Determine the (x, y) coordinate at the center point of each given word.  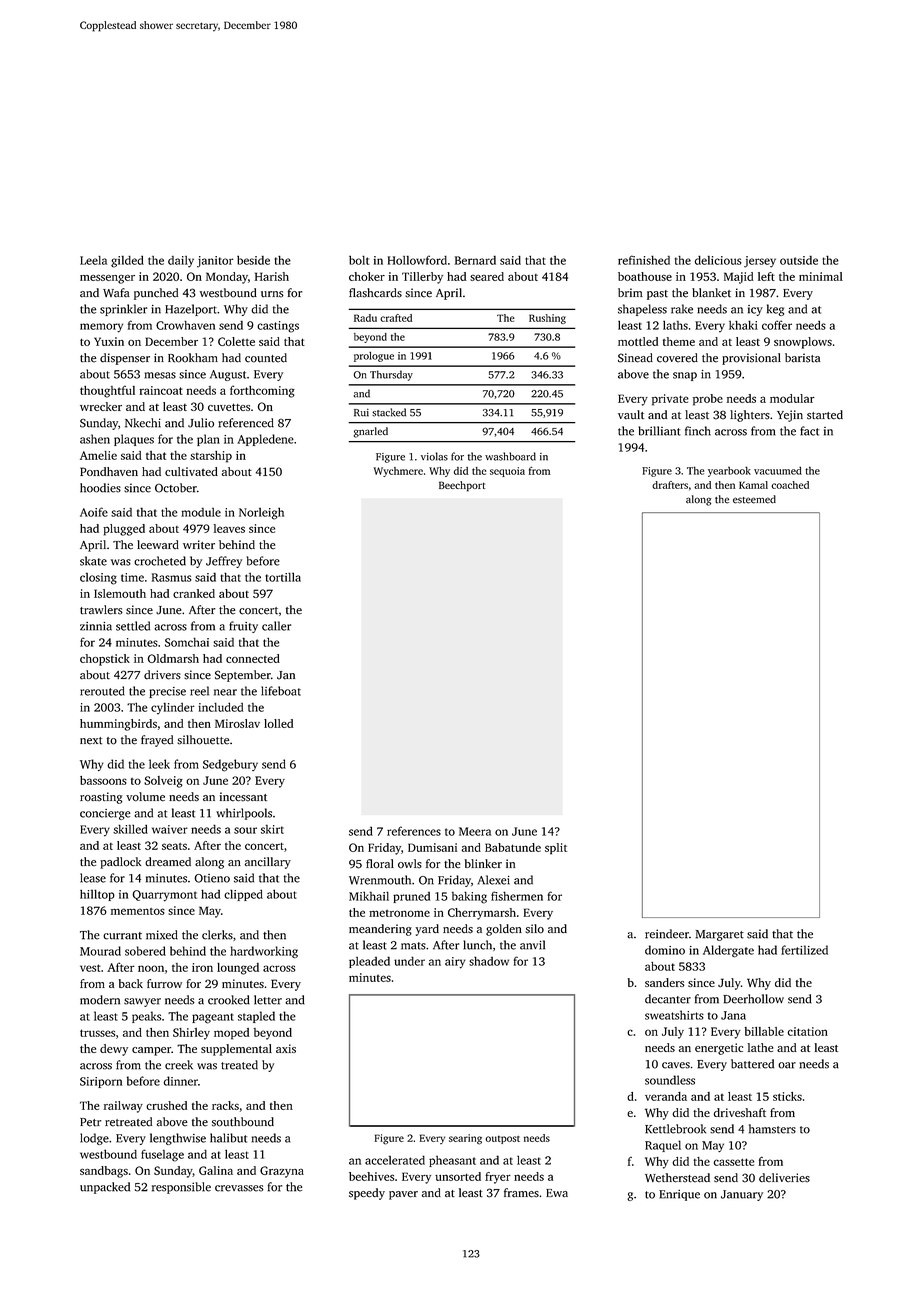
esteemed (754, 499)
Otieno (212, 878)
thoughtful (107, 391)
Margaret (719, 935)
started (825, 415)
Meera (475, 831)
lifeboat (281, 691)
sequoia (507, 472)
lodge (94, 1139)
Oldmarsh (173, 658)
